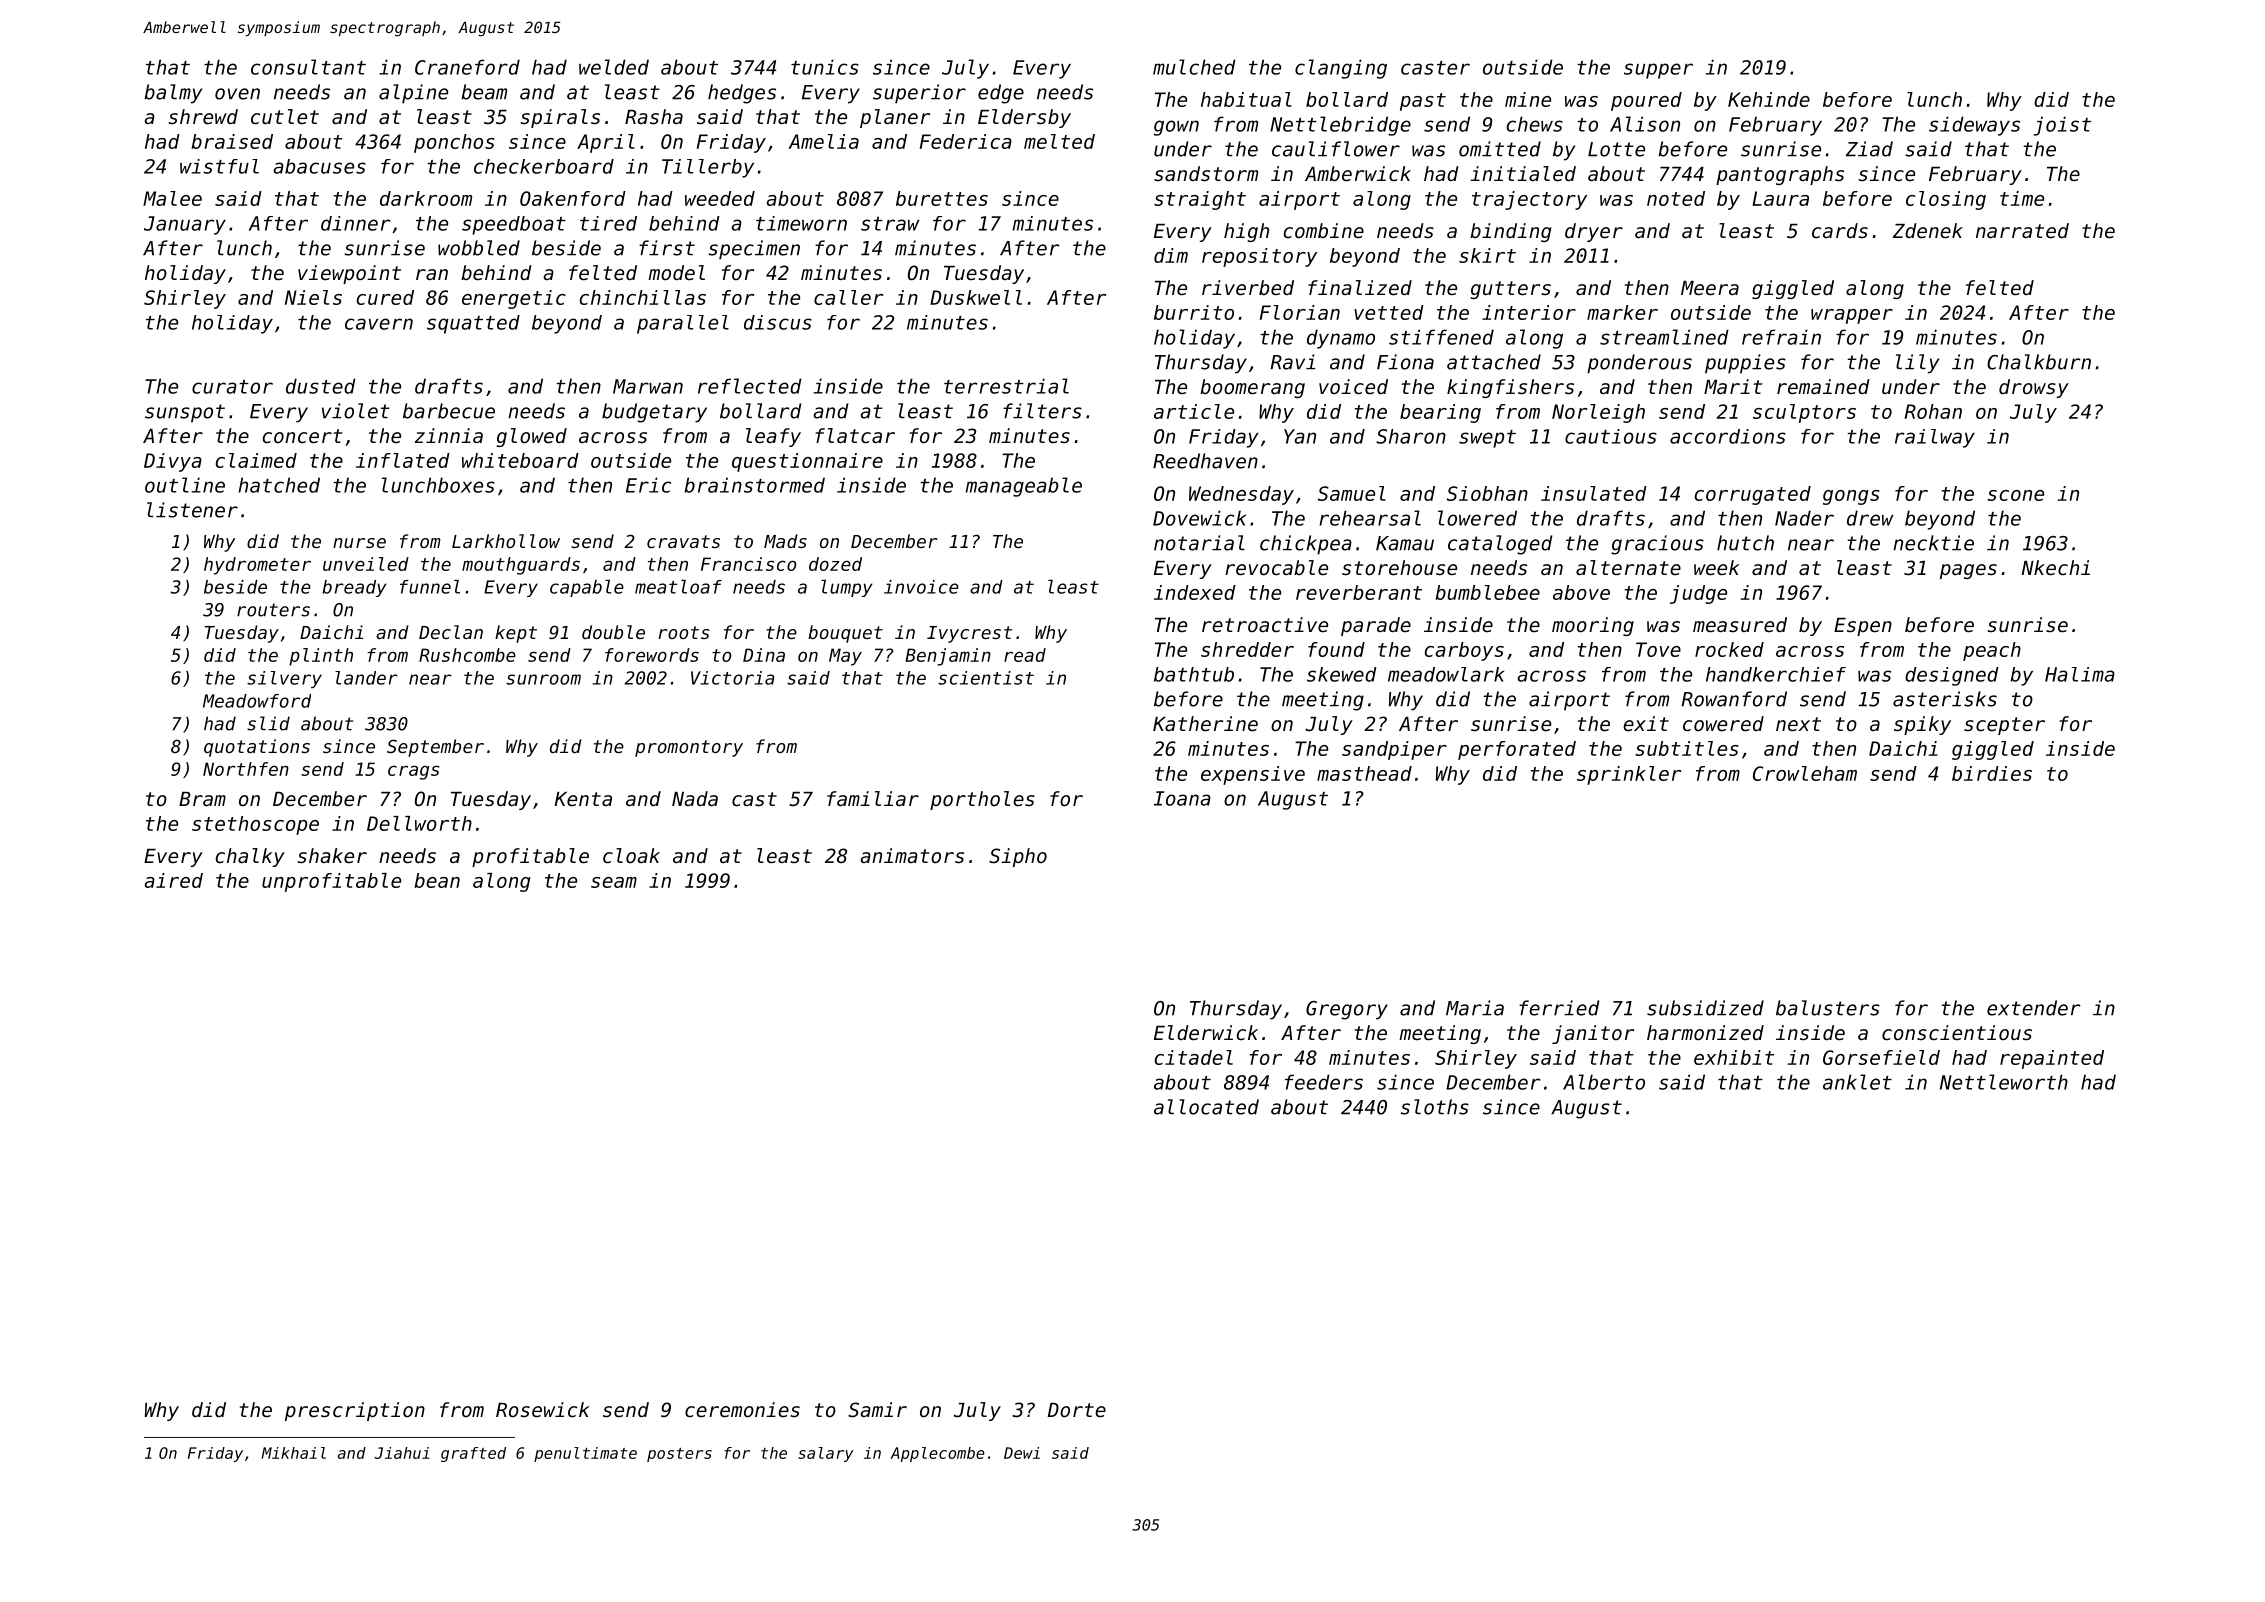 This screenshot has height=1602, width=2265. Describe the element at coordinates (1629, 775) in the screenshot. I see `sprinkler` at that location.
